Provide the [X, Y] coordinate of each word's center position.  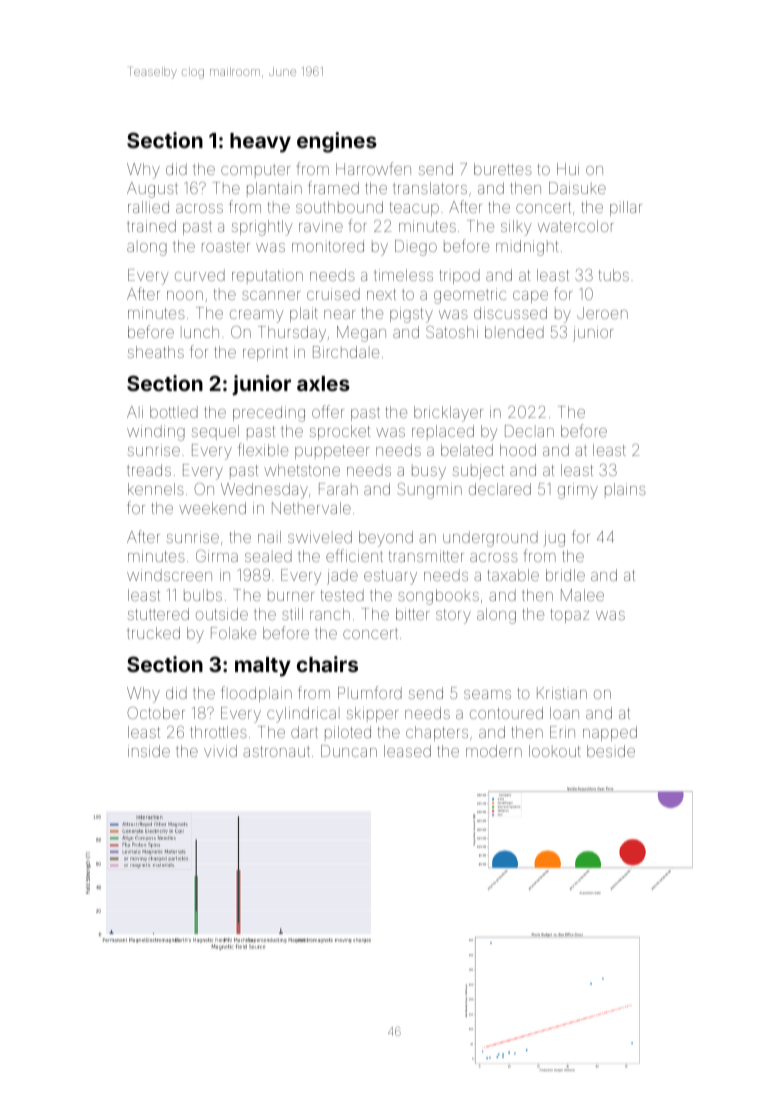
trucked [153, 633]
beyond [386, 539]
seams [487, 694]
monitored [328, 246]
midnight [527, 248]
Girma [217, 556]
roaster [226, 246]
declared [500, 489]
